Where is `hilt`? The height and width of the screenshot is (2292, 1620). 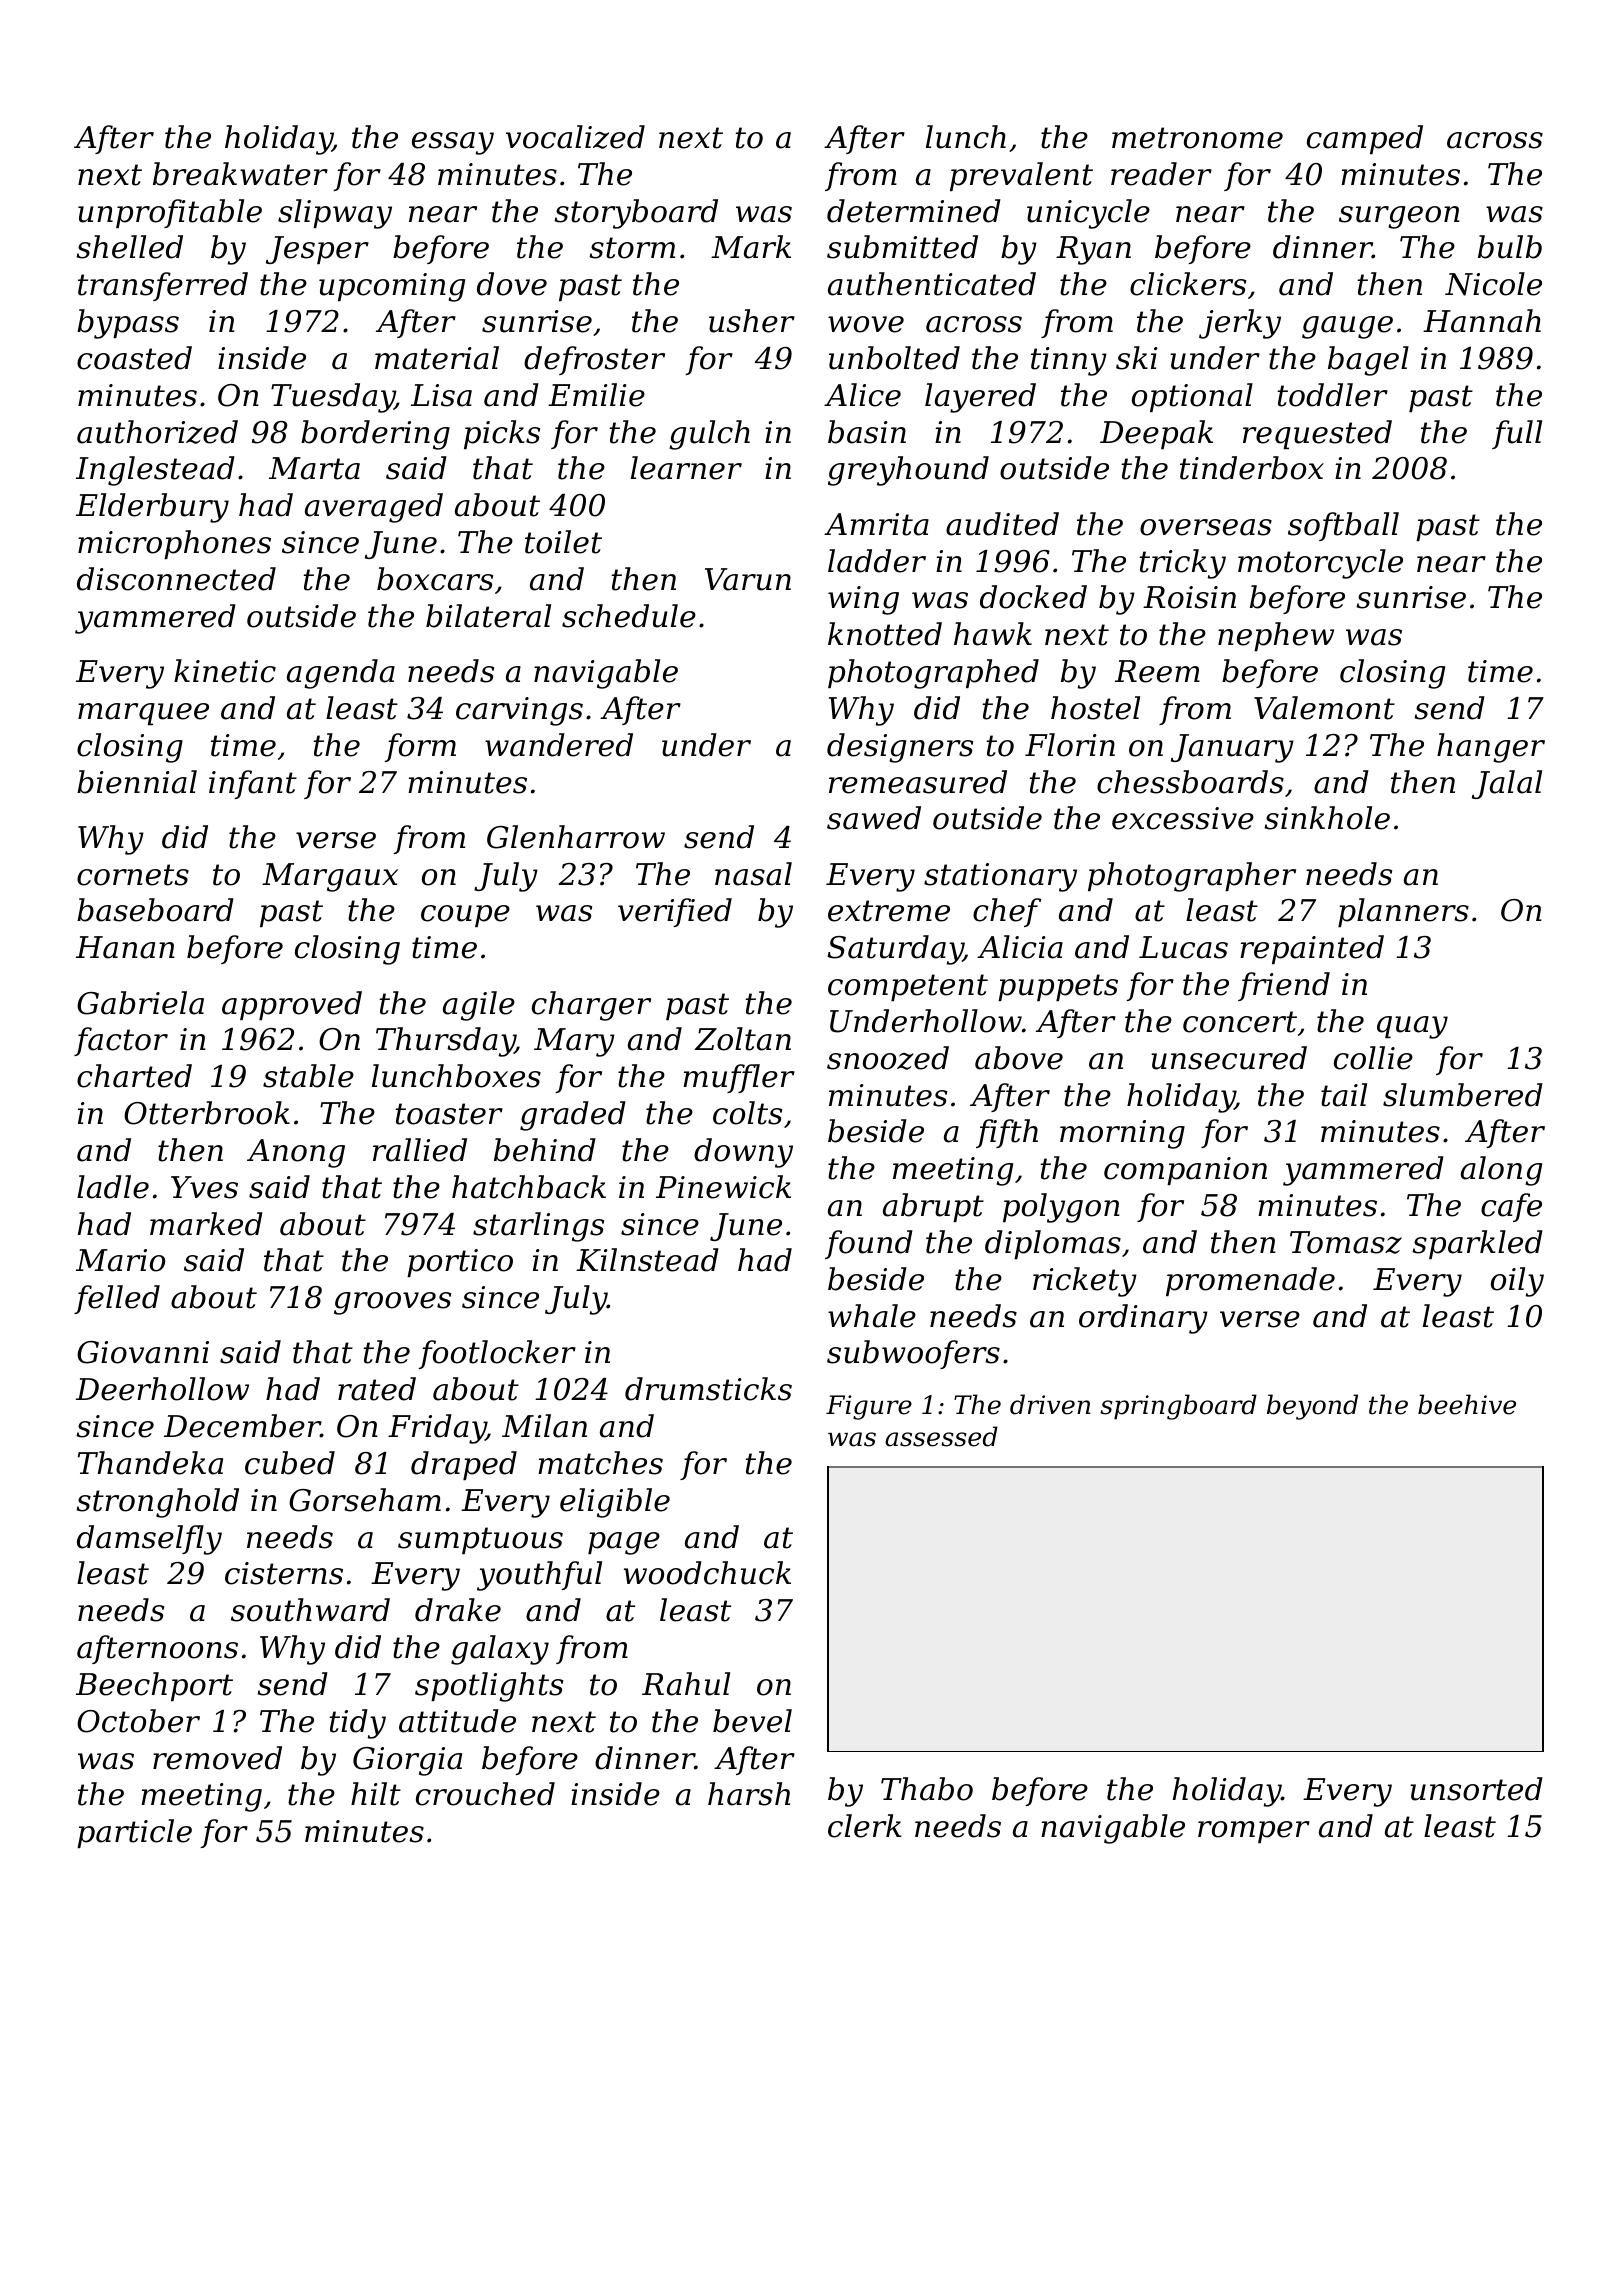
hilt is located at coordinates (376, 1794).
